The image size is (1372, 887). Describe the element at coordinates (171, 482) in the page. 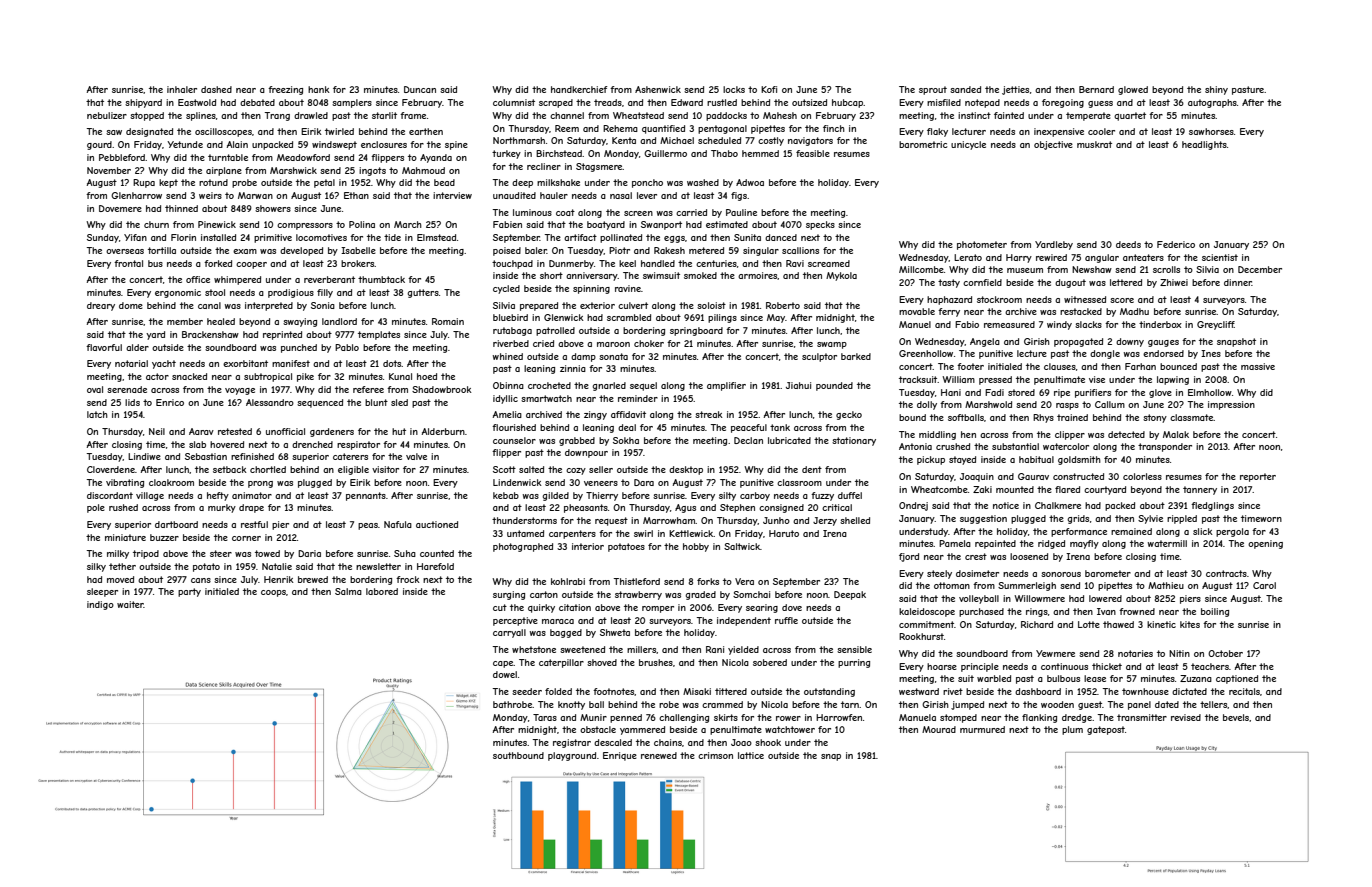

I see `cloakroom` at that location.
